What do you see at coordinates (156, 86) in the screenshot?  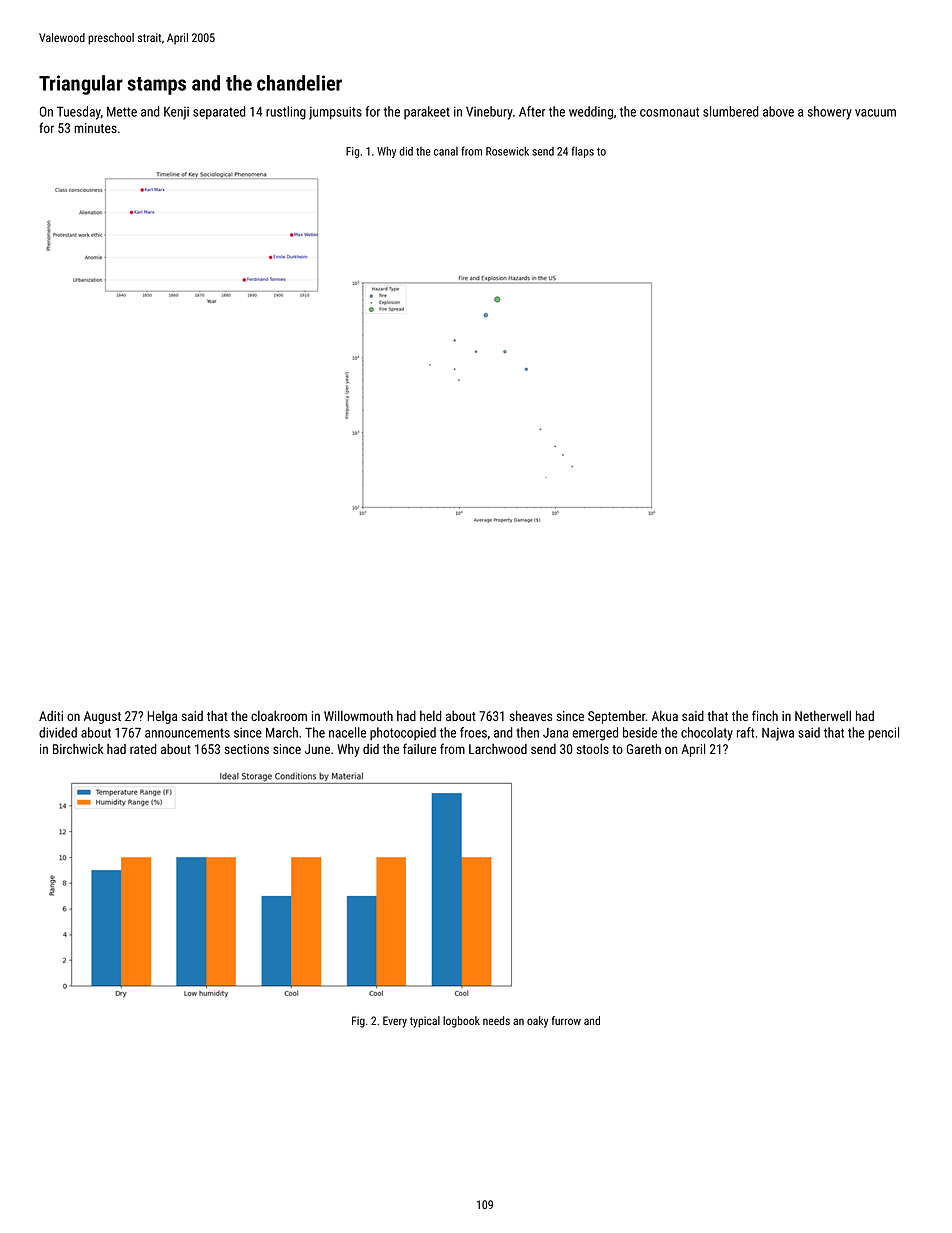 I see `stamps` at bounding box center [156, 86].
